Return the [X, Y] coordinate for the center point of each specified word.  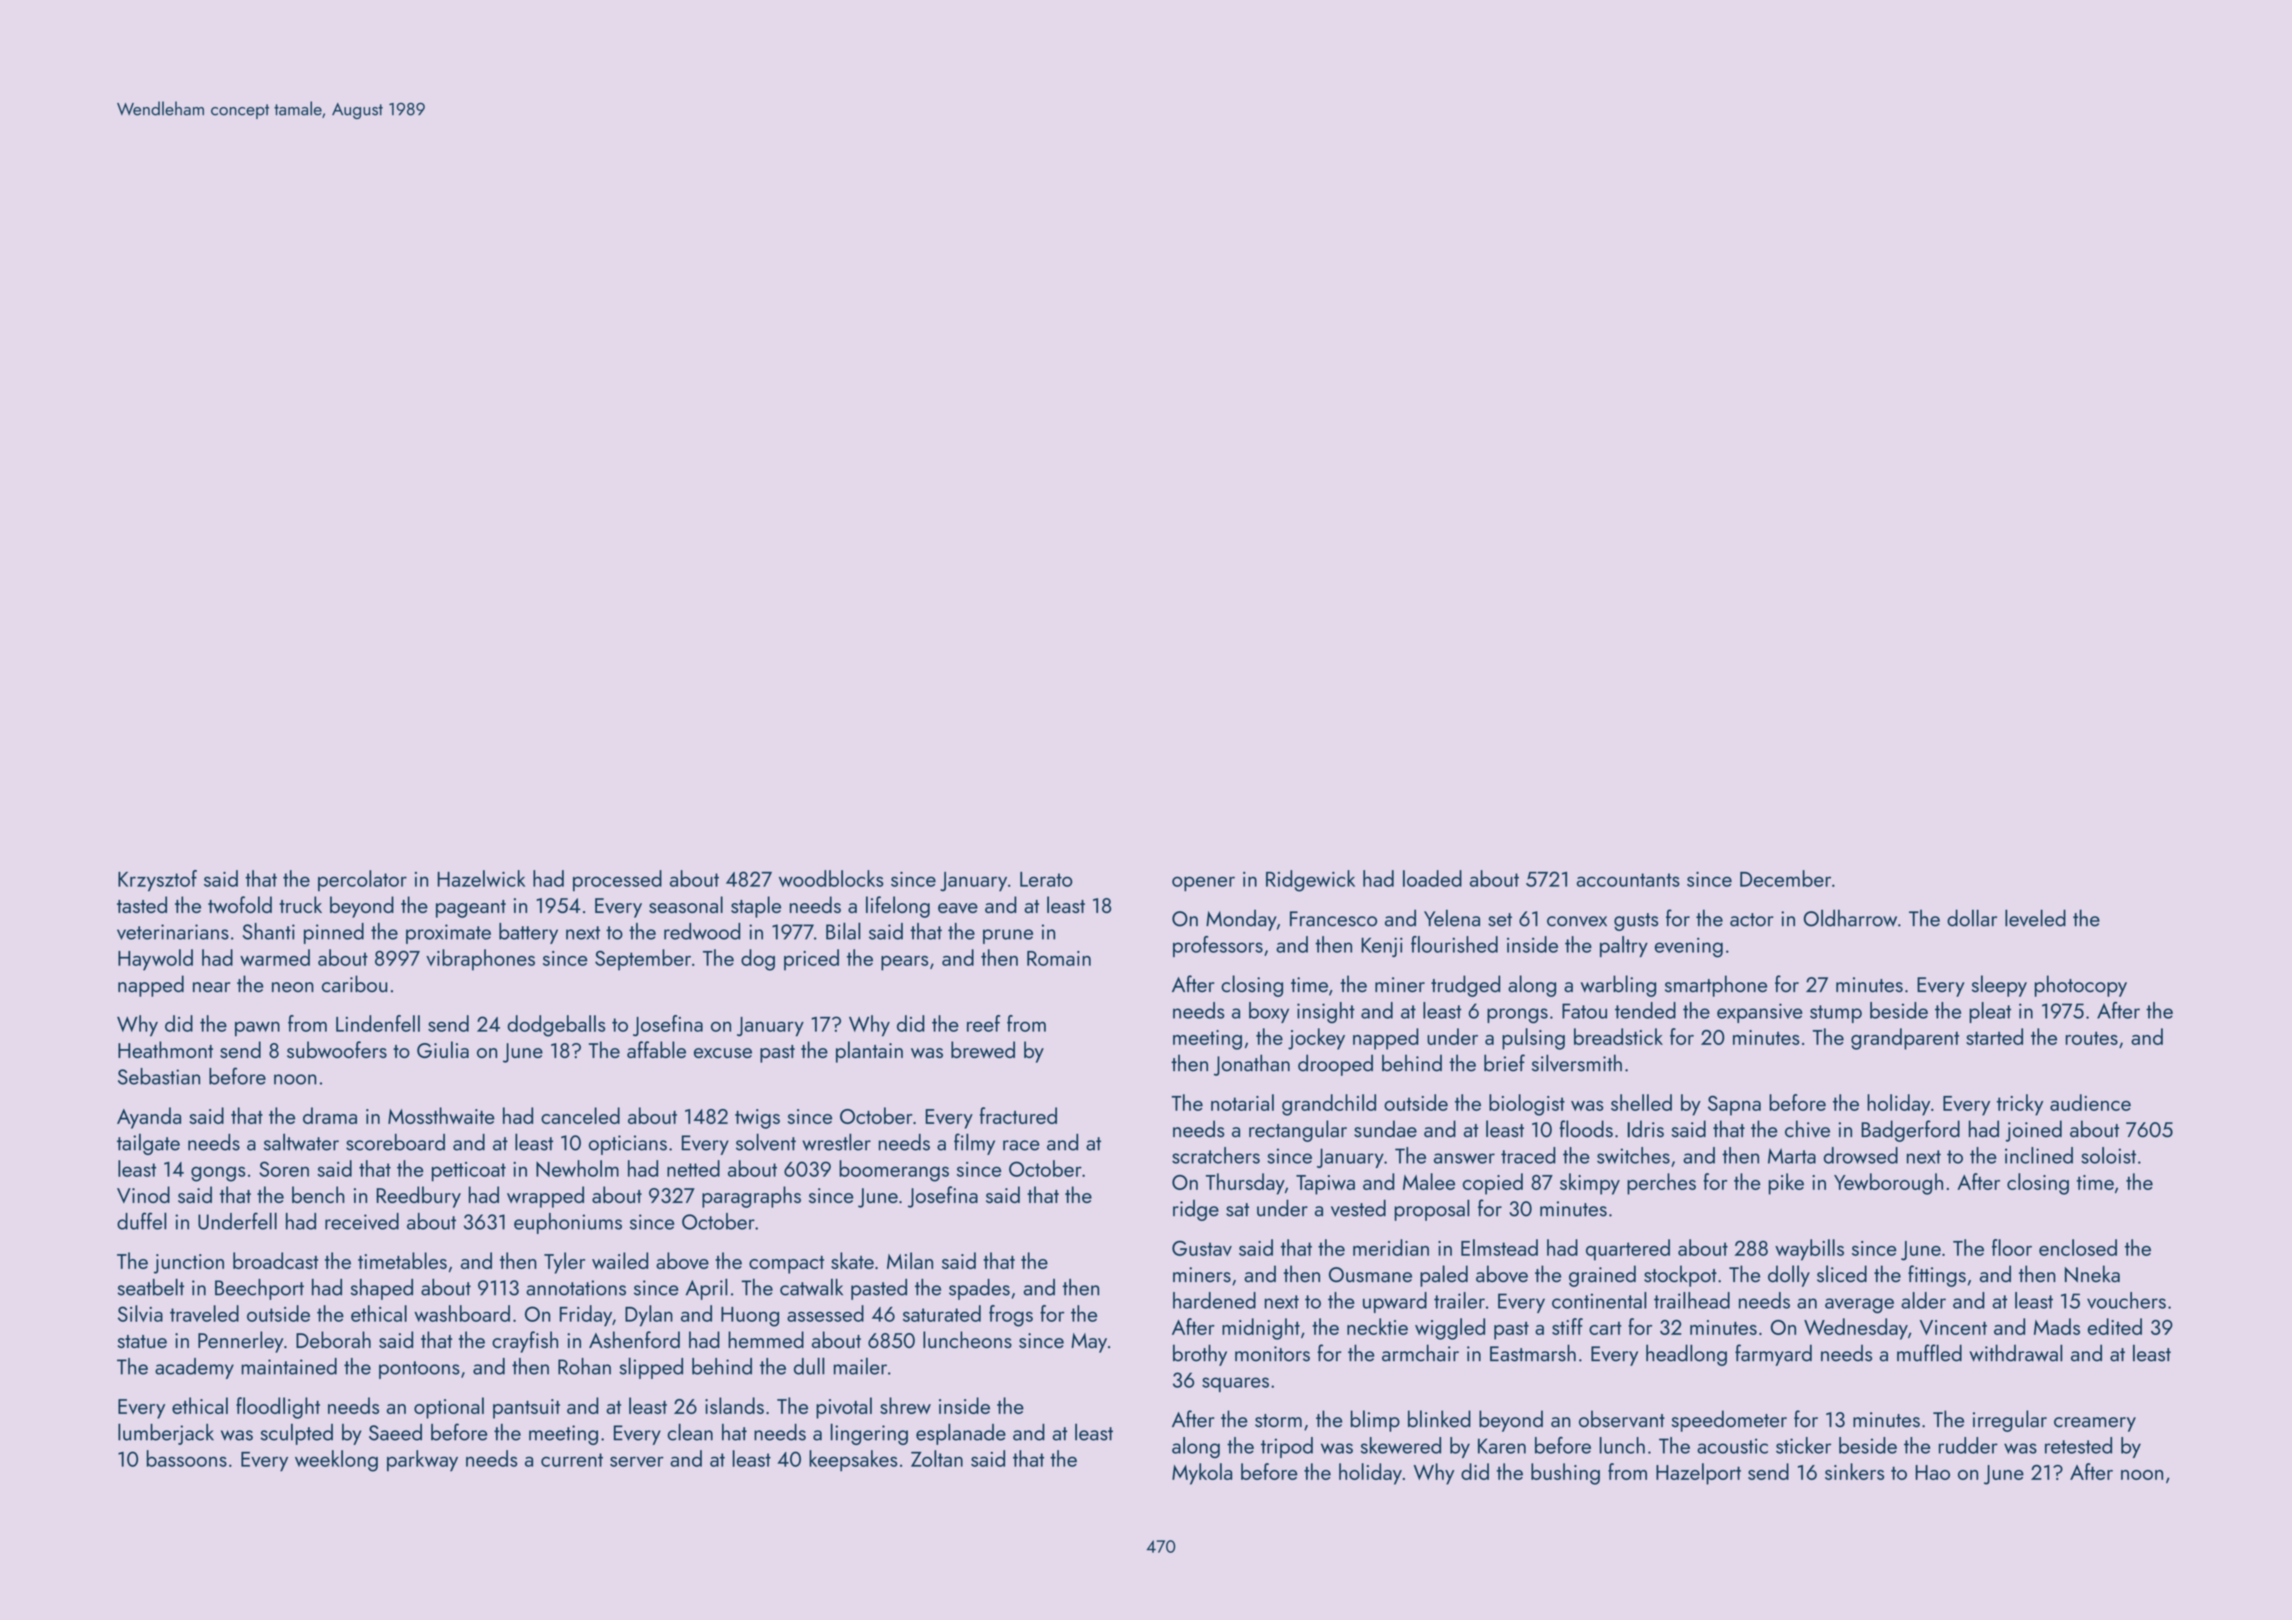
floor [2012, 1247]
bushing [1565, 1474]
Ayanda [149, 1118]
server [637, 1461]
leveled [2035, 918]
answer [1464, 1158]
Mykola [1202, 1474]
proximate [448, 934]
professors [1218, 946]
